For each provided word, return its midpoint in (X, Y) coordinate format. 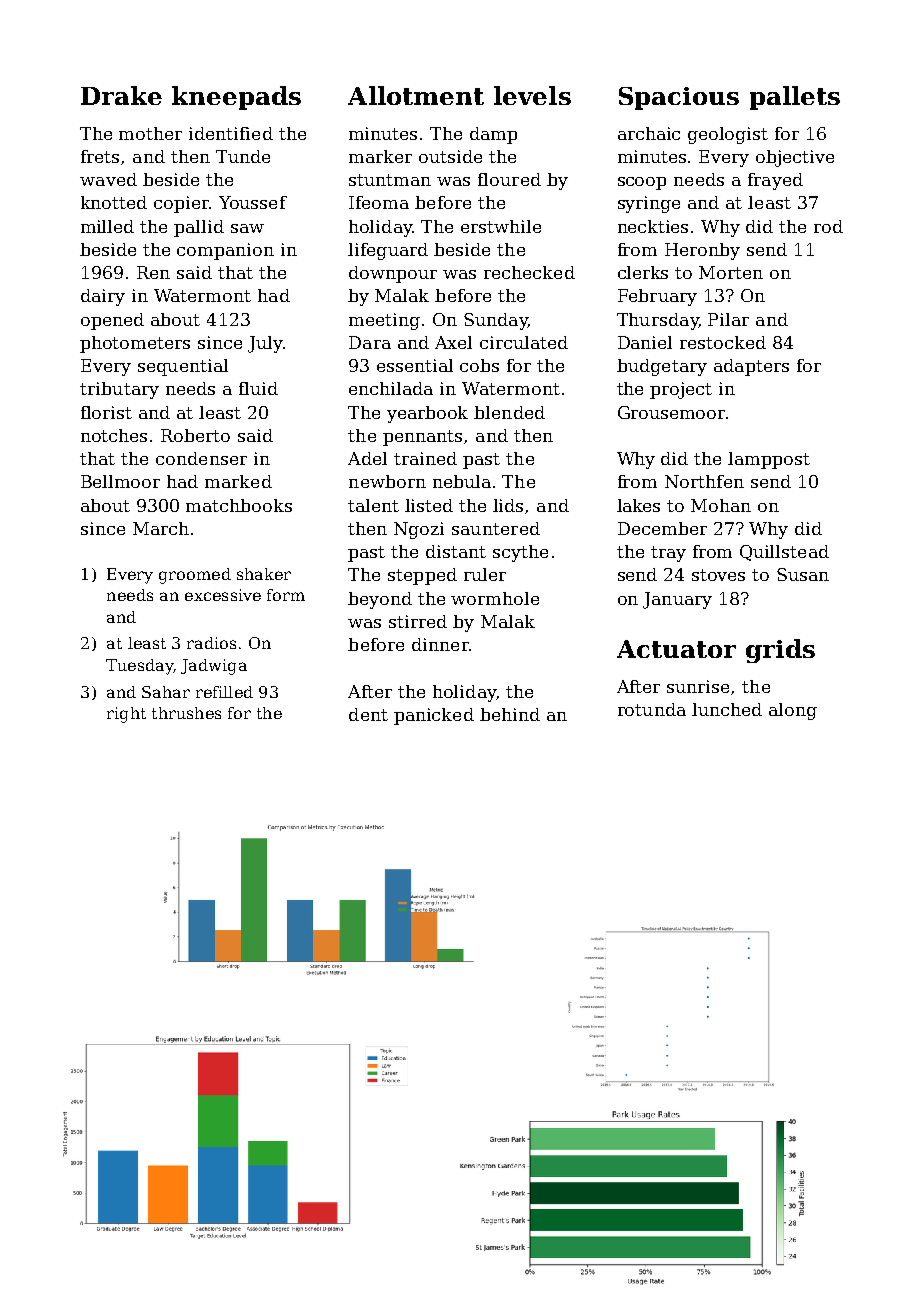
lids (508, 505)
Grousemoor (671, 412)
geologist (728, 135)
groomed (195, 576)
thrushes (186, 713)
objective (795, 158)
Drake (121, 95)
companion (225, 251)
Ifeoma (379, 202)
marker (380, 156)
